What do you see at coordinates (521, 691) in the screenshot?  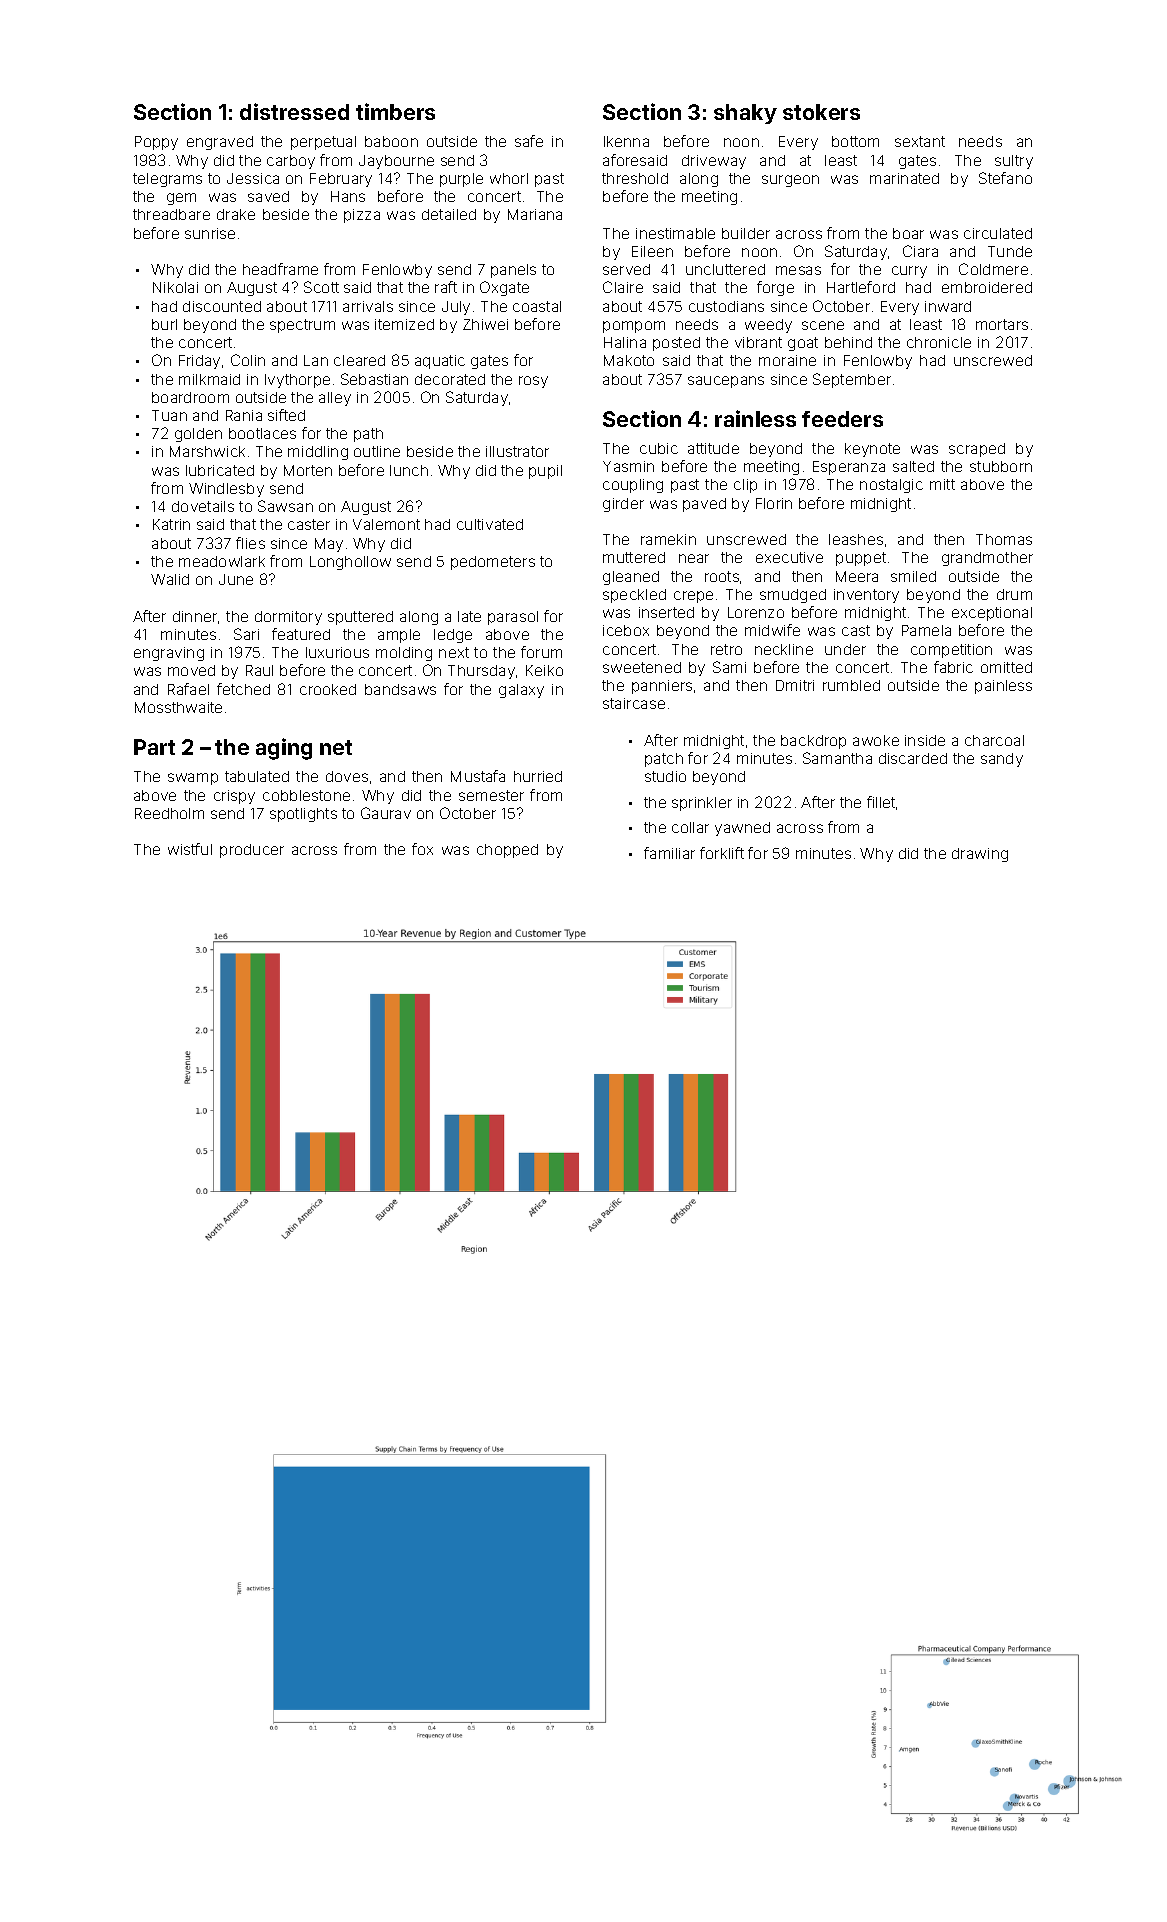 I see `galaxy` at bounding box center [521, 691].
